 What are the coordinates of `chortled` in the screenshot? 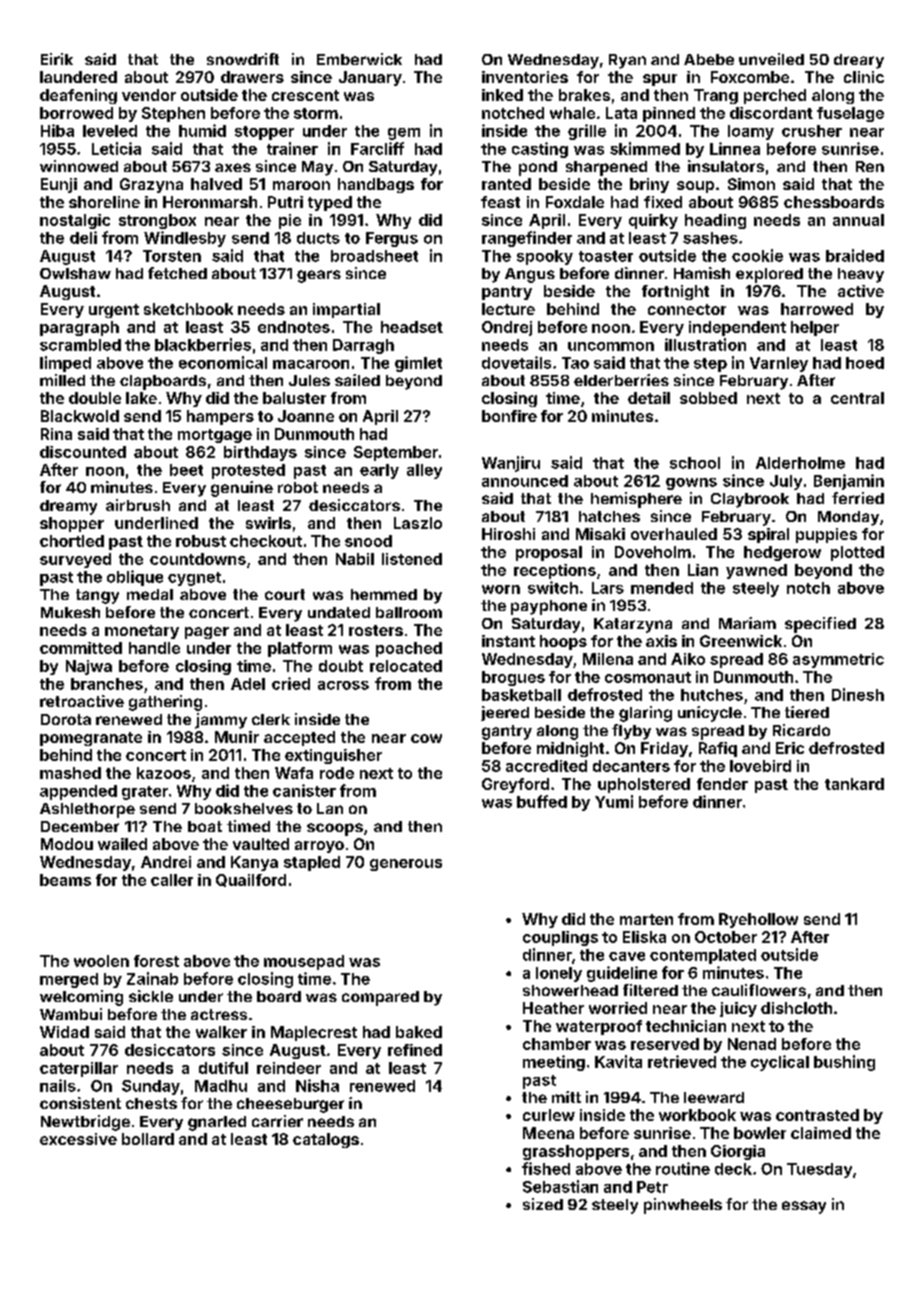 It's located at (72, 541).
